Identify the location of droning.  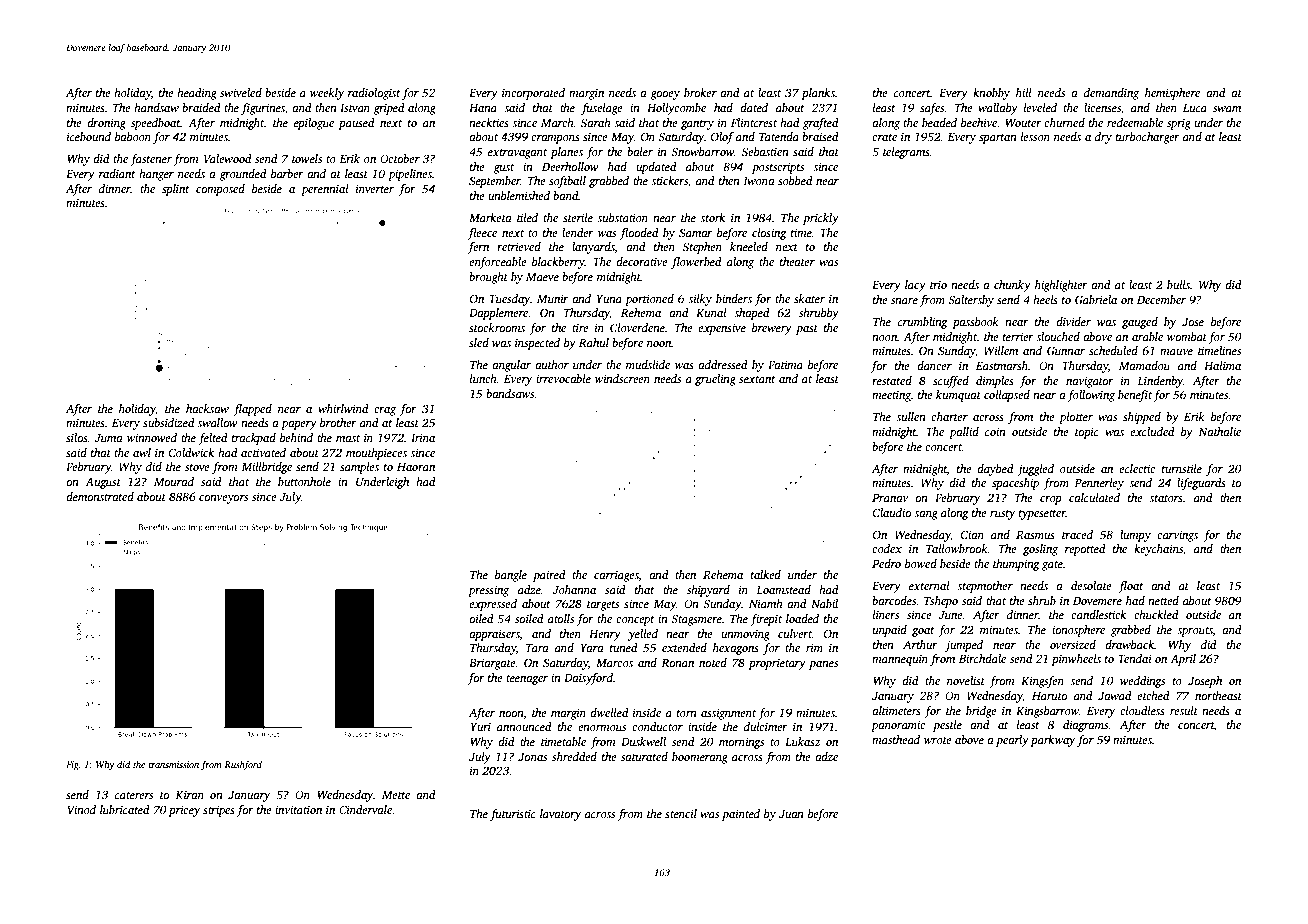
(106, 124).
